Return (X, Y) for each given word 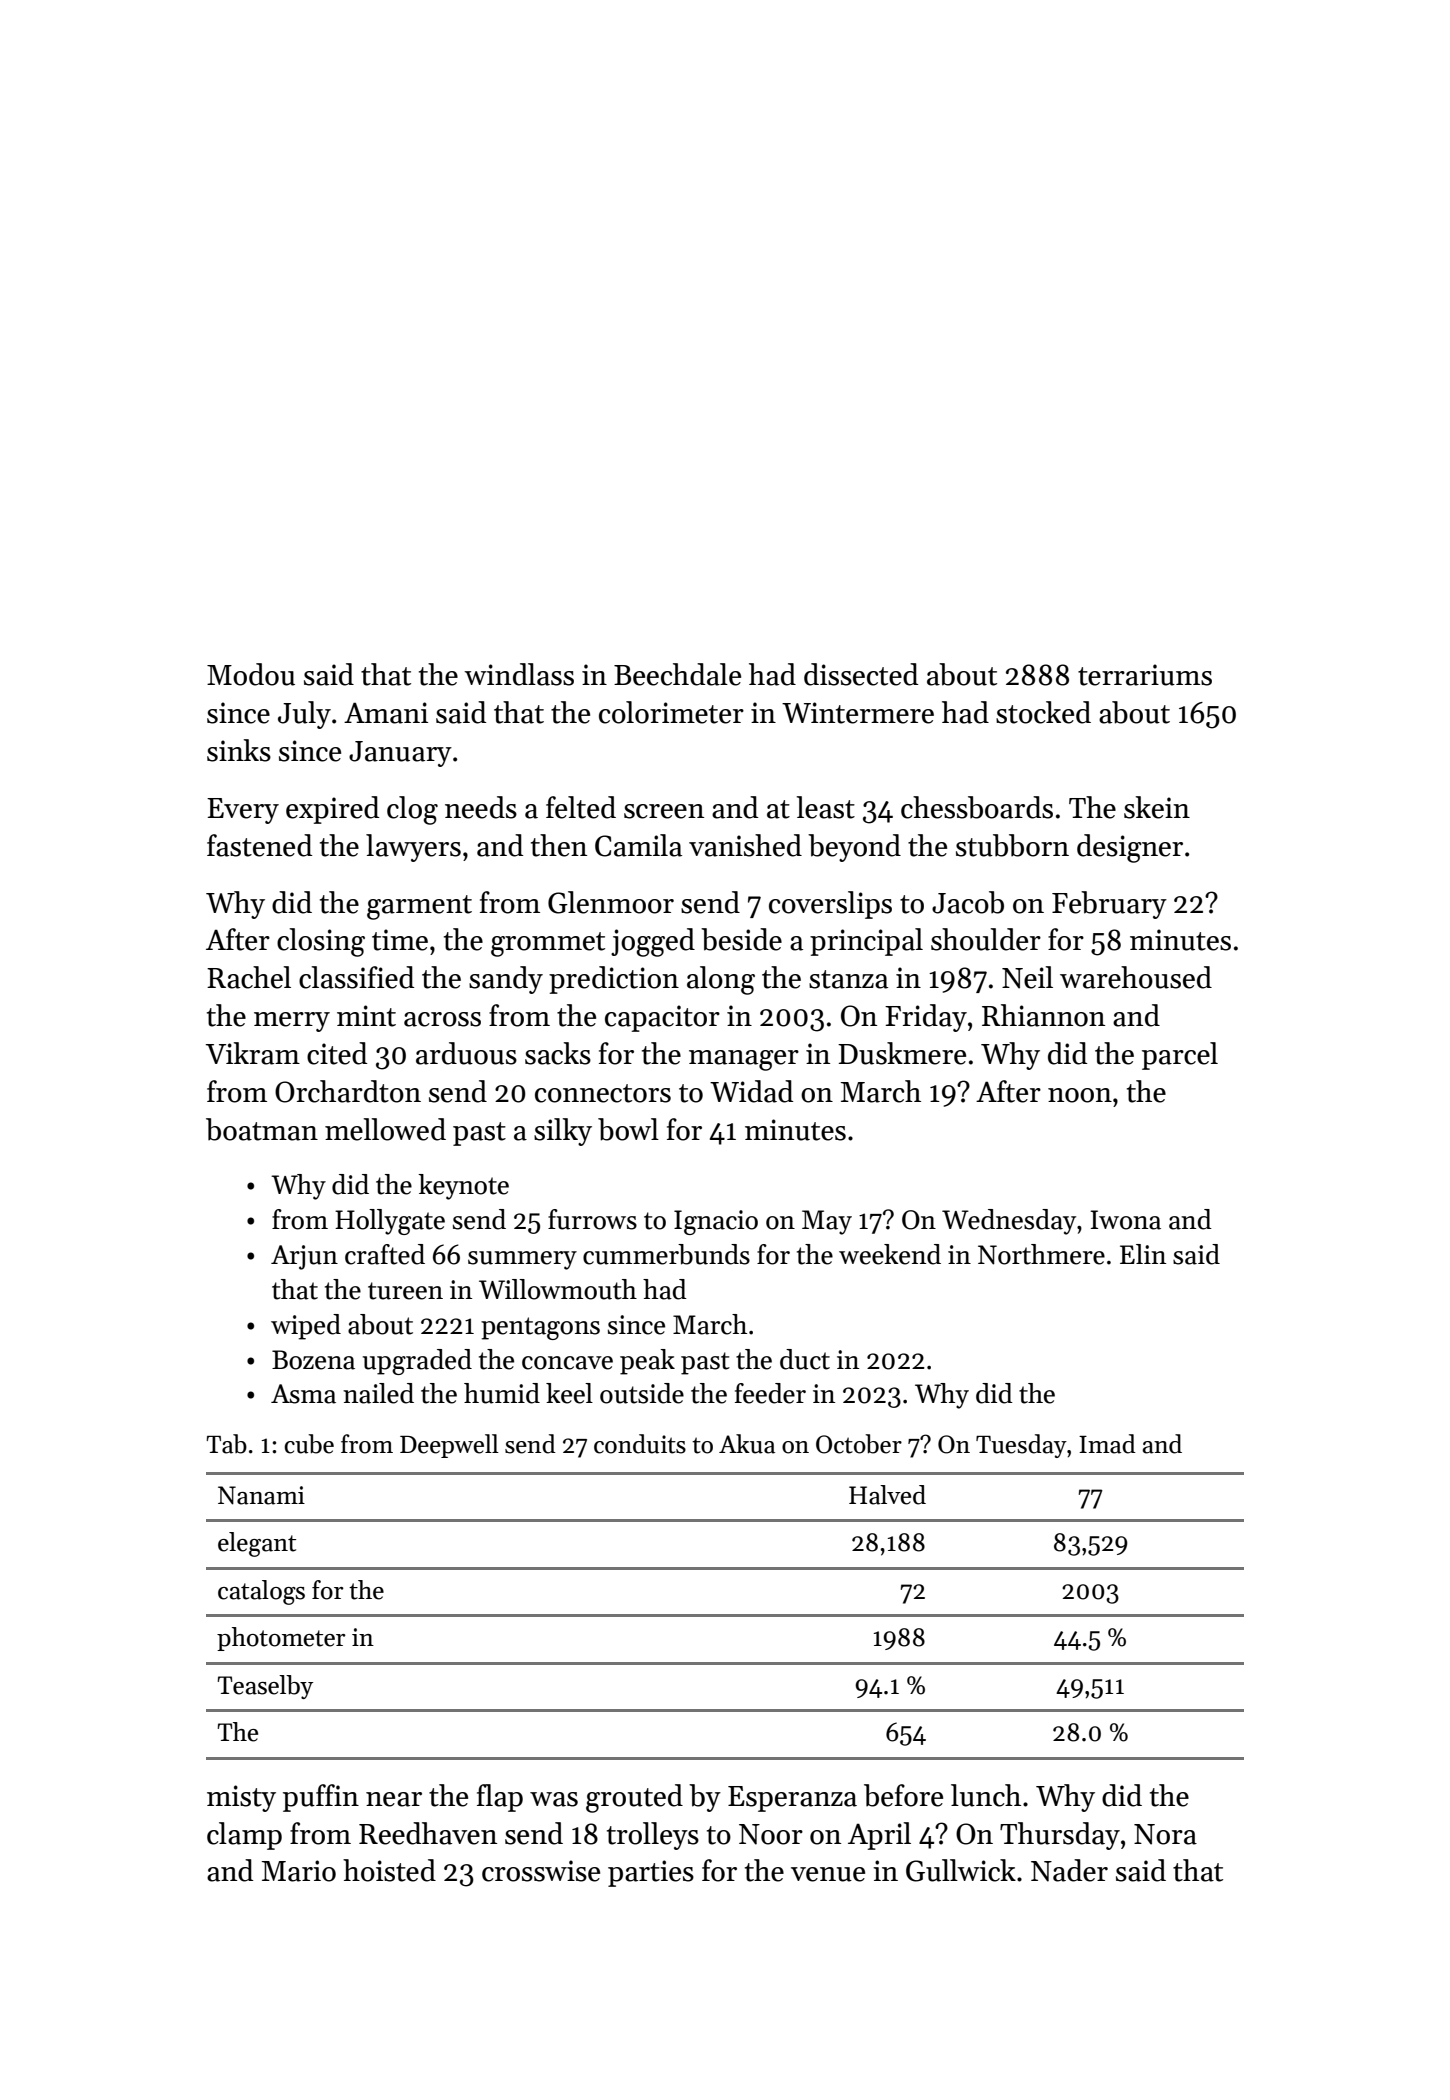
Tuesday (1021, 1446)
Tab (226, 1444)
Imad (1107, 1444)
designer (1130, 848)
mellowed (385, 1129)
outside (642, 1393)
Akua (747, 1444)
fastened (259, 845)
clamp (244, 1836)
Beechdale (677, 674)
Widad (751, 1091)
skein (1157, 807)
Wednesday (1009, 1222)
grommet (548, 944)
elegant (257, 1544)
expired (332, 810)
